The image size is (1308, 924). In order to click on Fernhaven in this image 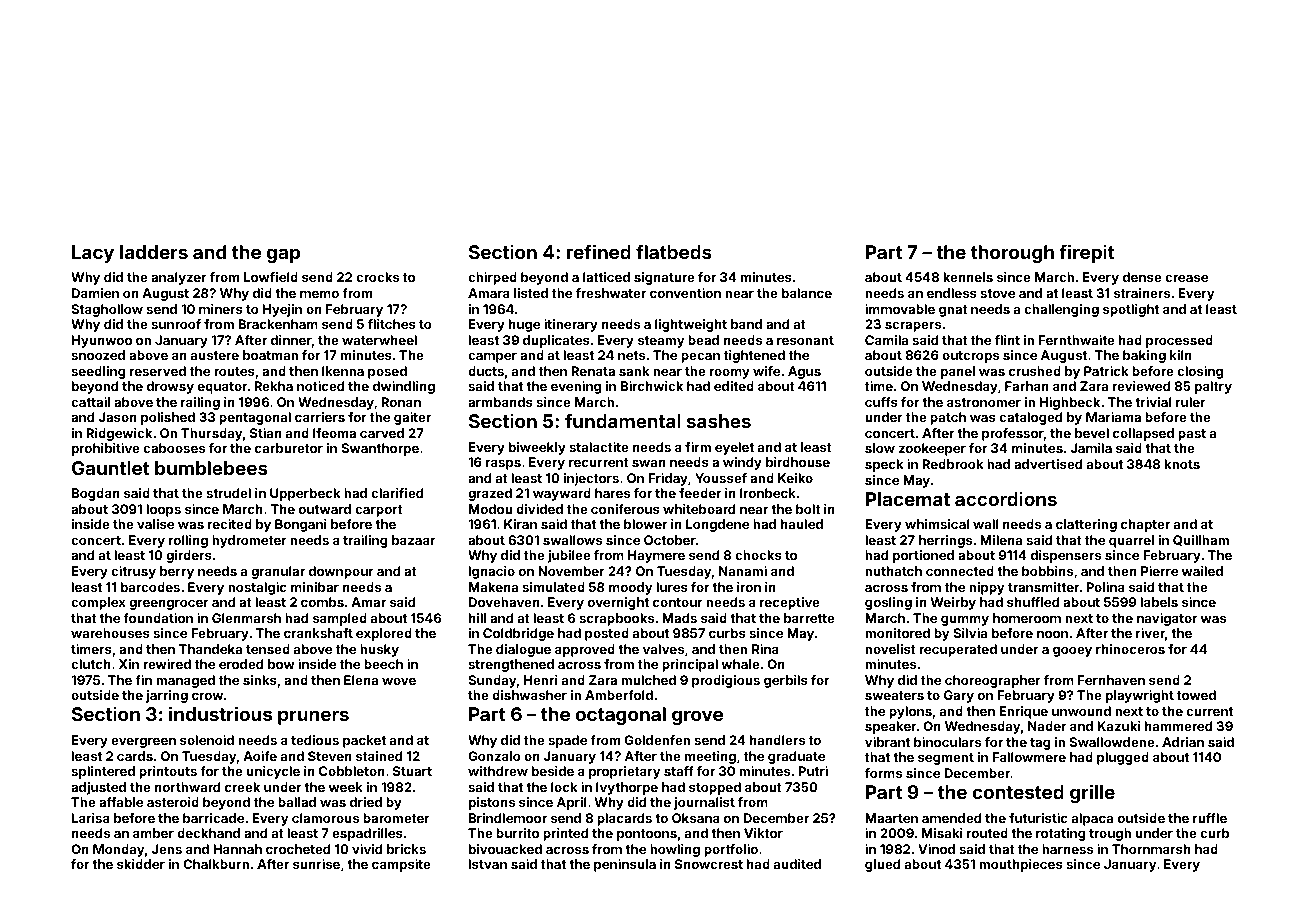, I will do `click(1111, 680)`.
